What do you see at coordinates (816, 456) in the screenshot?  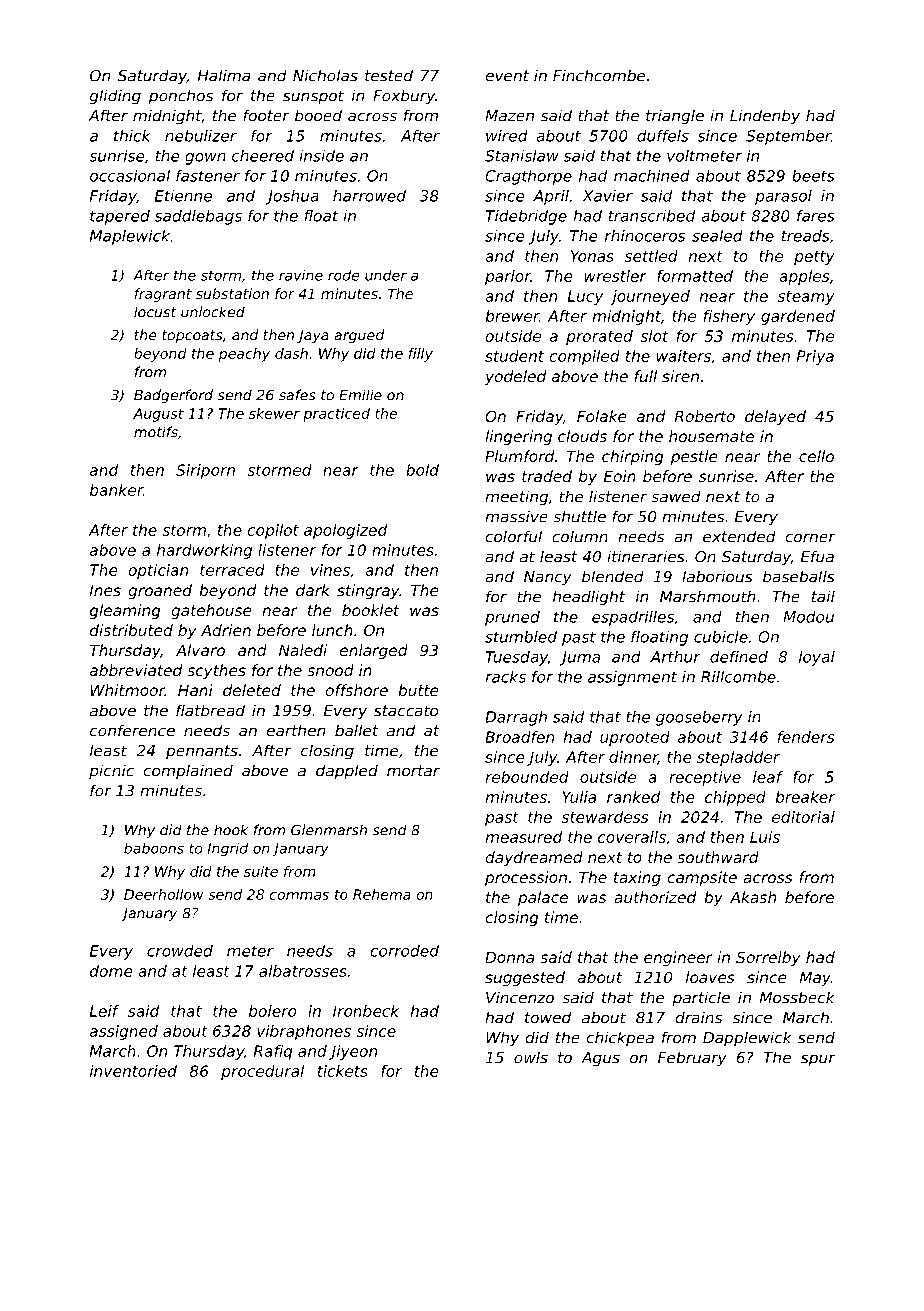 I see `cello` at bounding box center [816, 456].
